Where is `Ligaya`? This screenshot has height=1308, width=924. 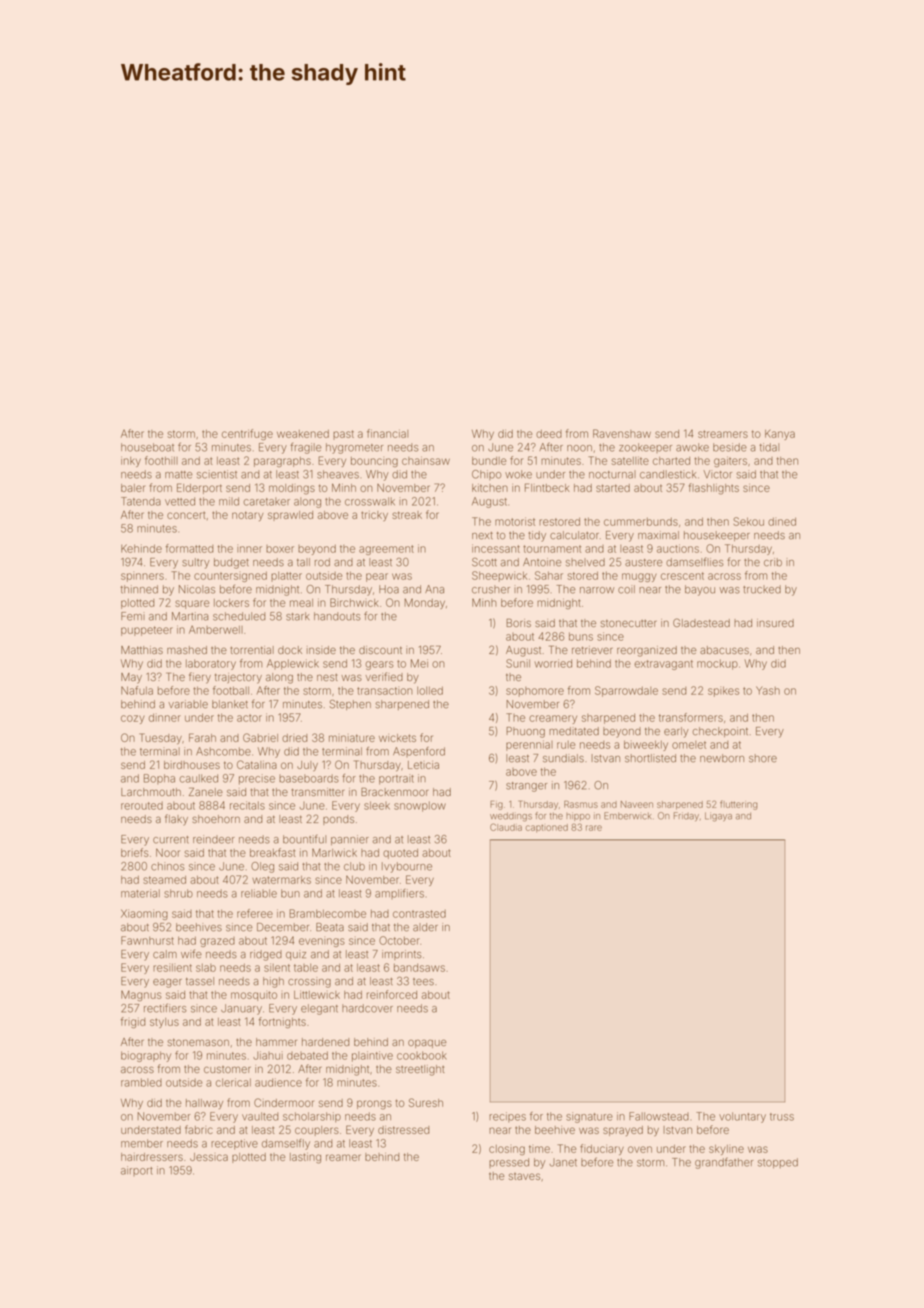 Ligaya is located at coordinates (718, 817).
